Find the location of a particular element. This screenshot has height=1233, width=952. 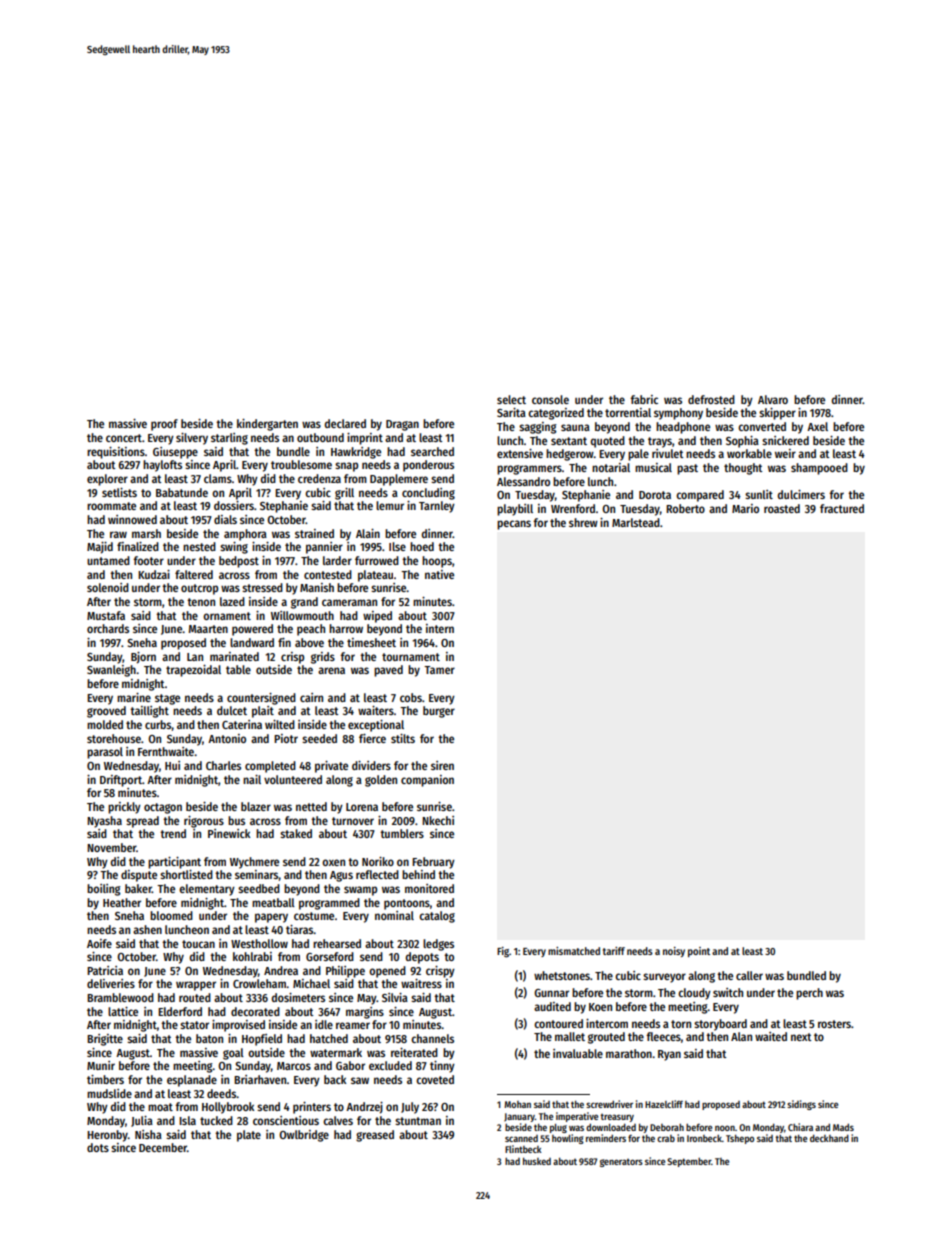

console is located at coordinates (550, 399).
